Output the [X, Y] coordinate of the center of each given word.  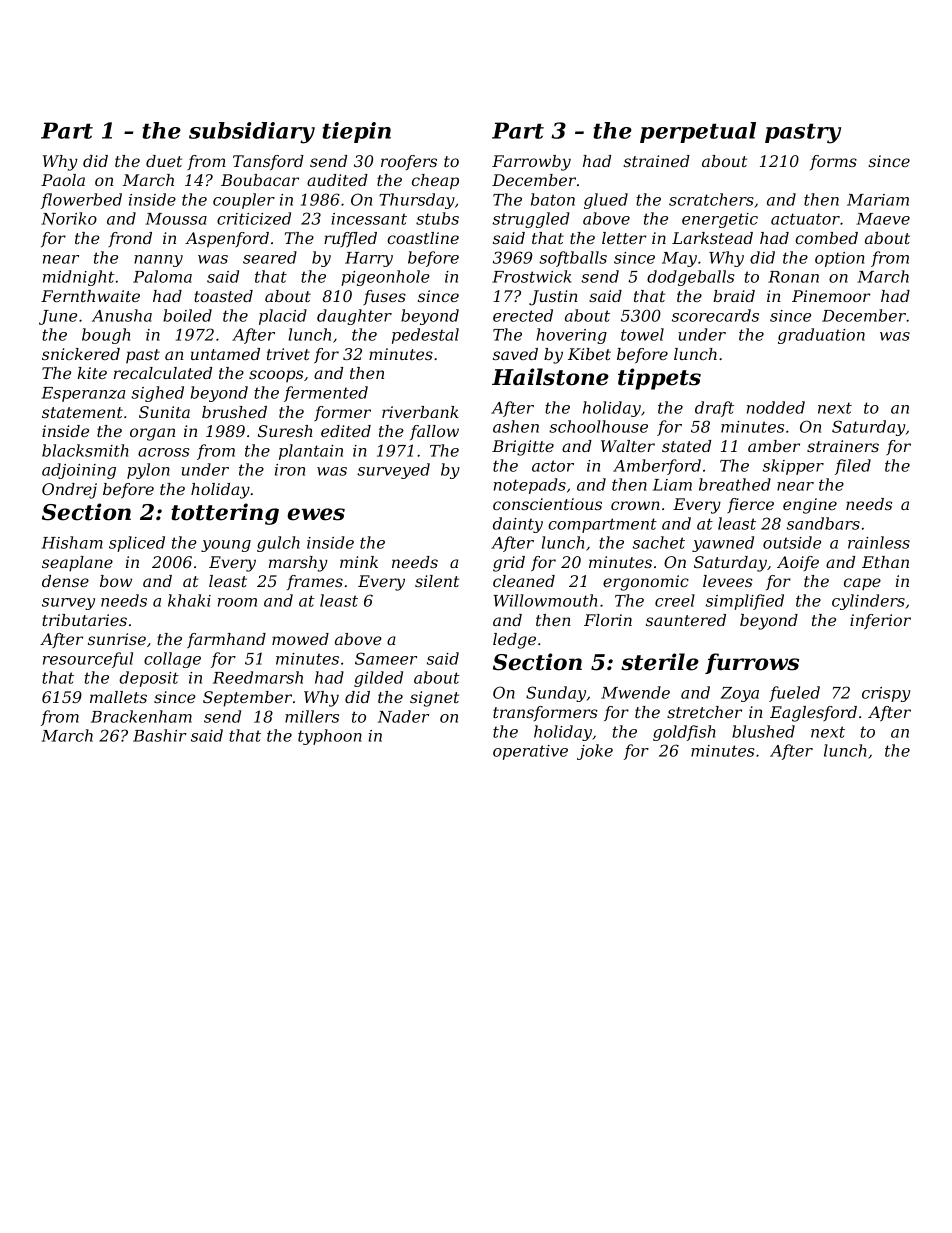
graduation [821, 336]
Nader [403, 716]
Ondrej [69, 491]
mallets [118, 697]
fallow [434, 432]
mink [359, 562]
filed [853, 467]
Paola [63, 180]
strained [656, 161]
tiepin [356, 132]
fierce [750, 505]
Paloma [162, 276]
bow [116, 581]
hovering [571, 336]
